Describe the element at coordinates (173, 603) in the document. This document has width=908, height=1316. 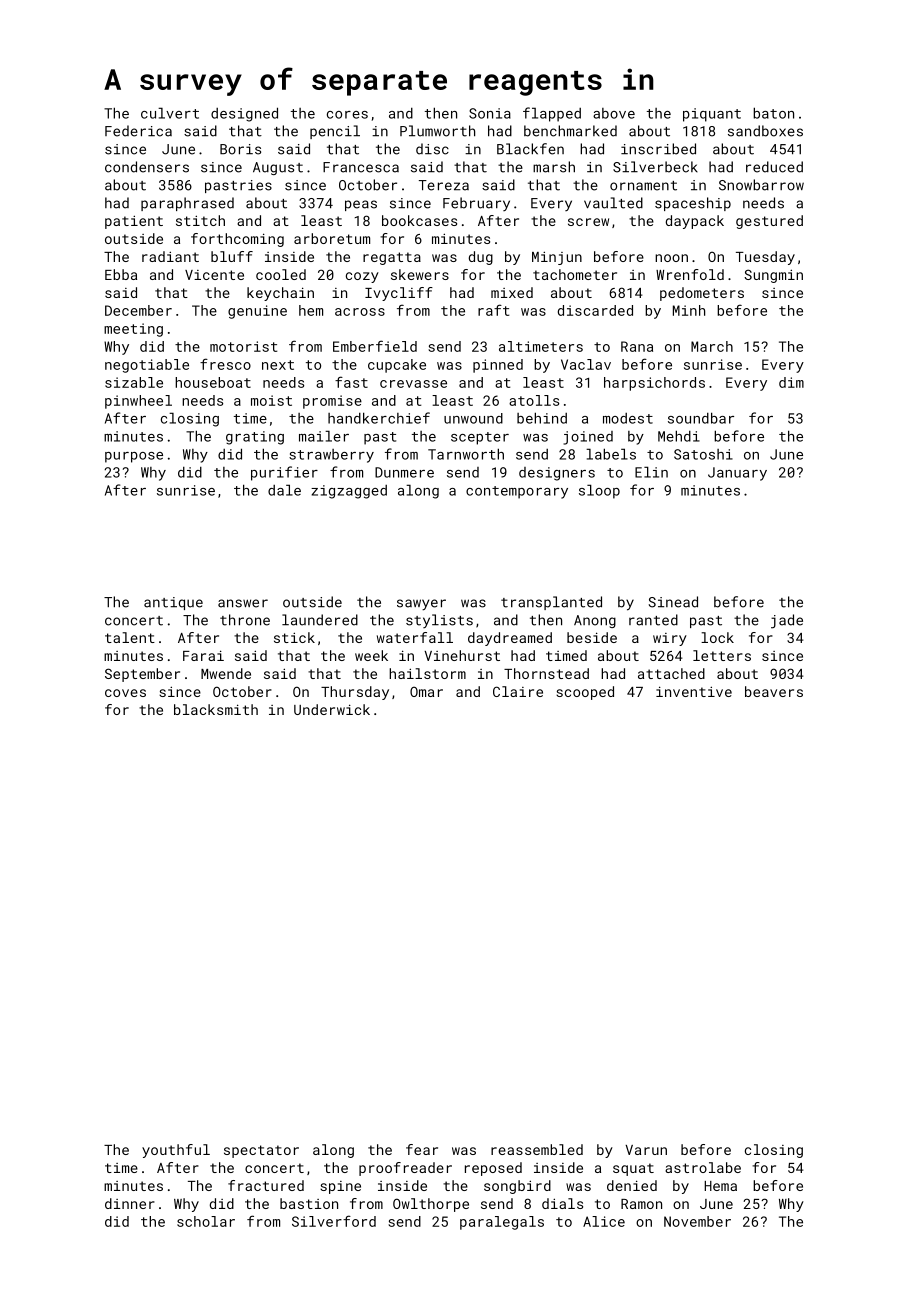
I see `antique` at that location.
